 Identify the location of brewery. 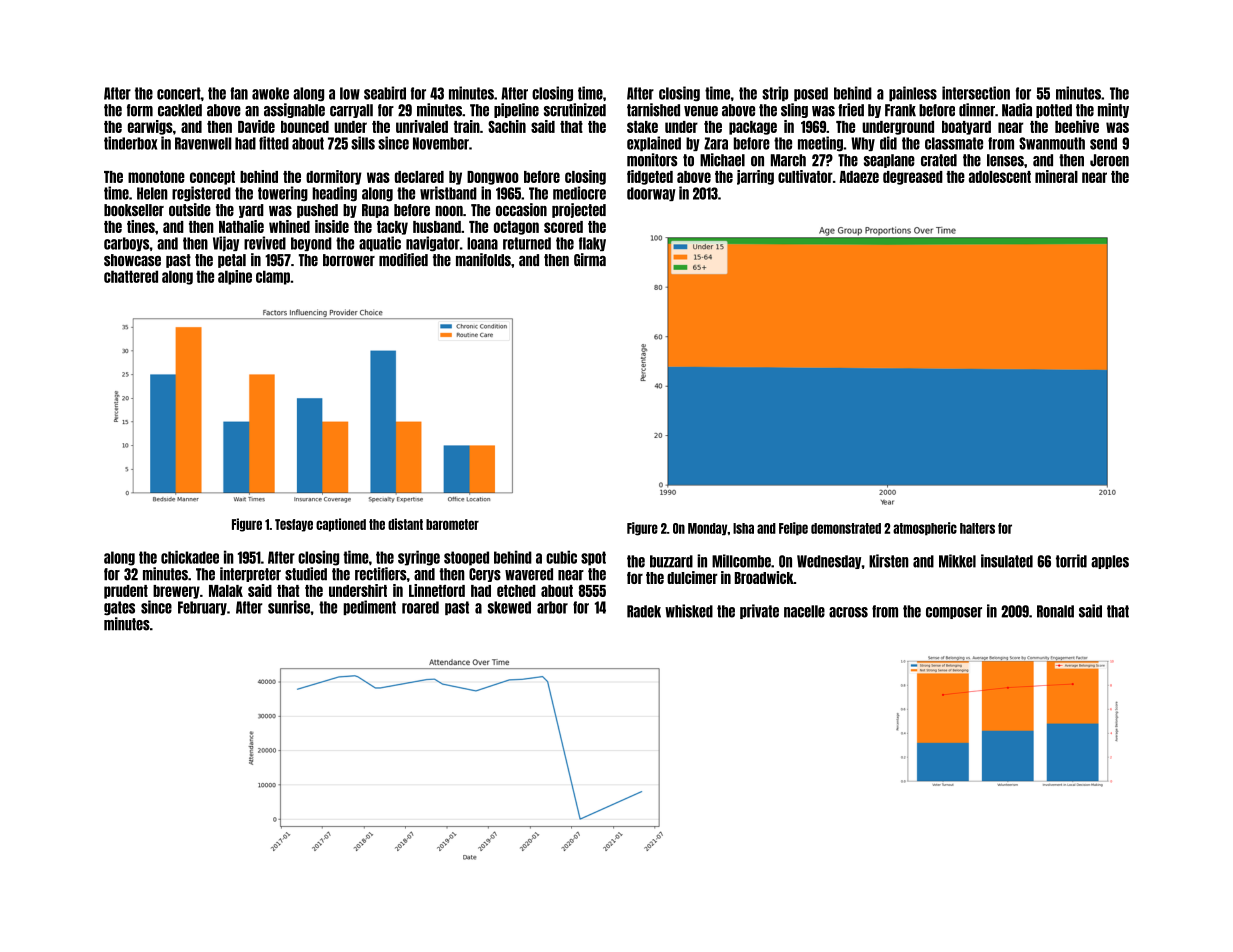
(176, 592).
